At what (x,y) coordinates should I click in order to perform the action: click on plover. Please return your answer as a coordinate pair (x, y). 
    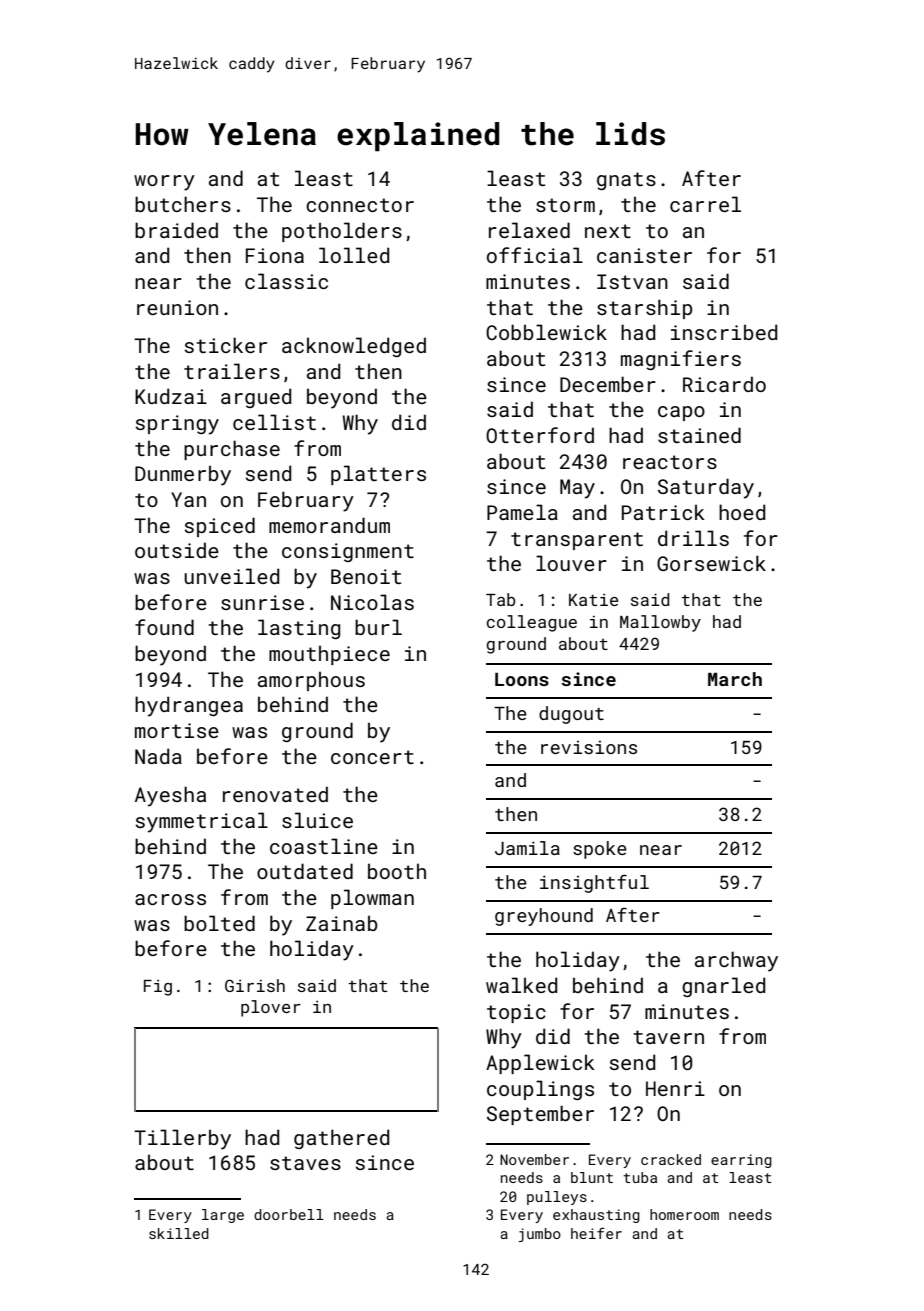
    Looking at the image, I should click on (271, 1008).
